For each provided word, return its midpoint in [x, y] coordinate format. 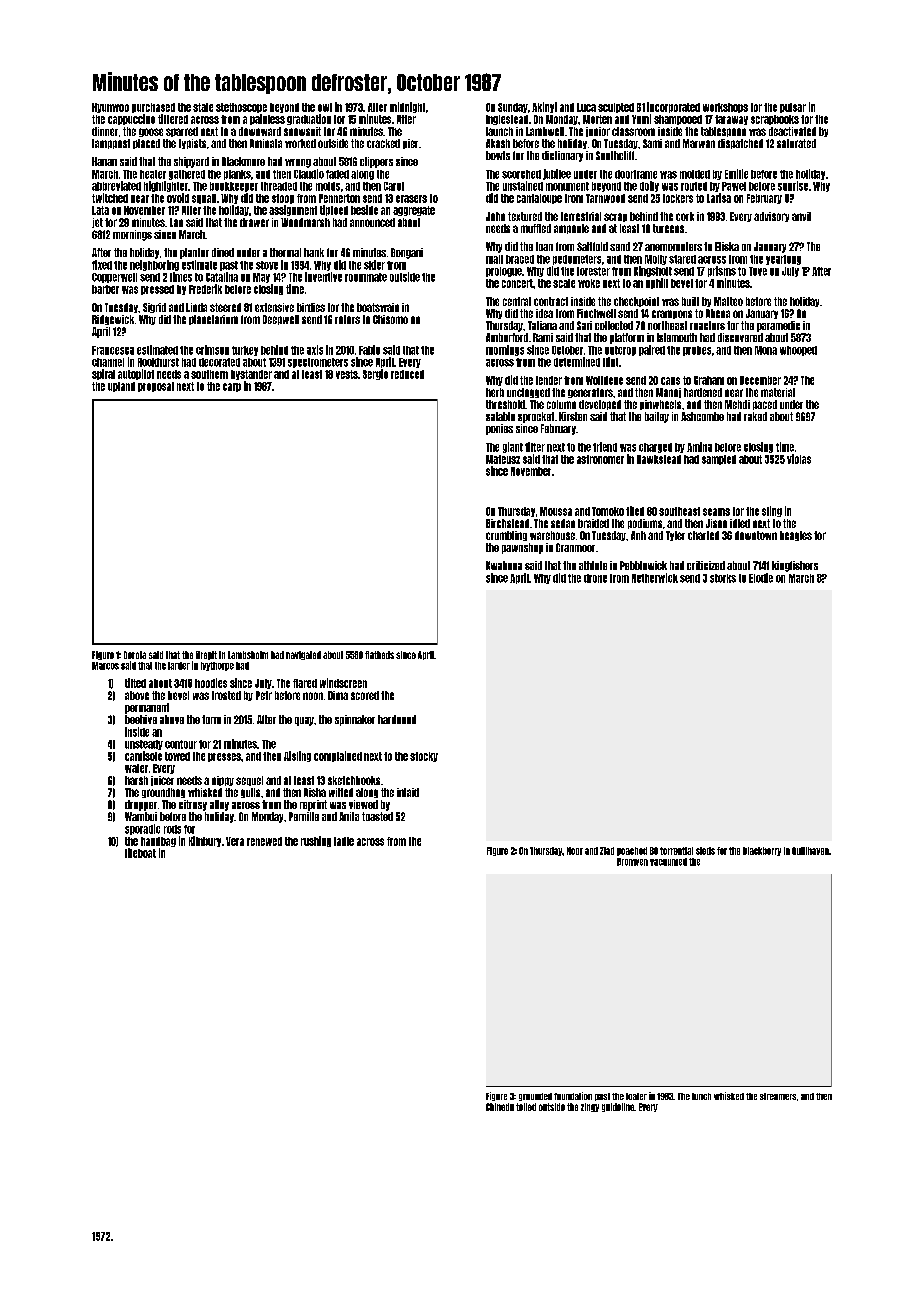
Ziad [607, 851]
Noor [575, 851]
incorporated [673, 107]
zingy [590, 1107]
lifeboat [140, 853]
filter [535, 447]
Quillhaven [810, 851]
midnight [407, 107]
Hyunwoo [110, 108]
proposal [156, 387]
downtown [756, 535]
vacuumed [668, 862]
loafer [636, 1096]
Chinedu [500, 1107]
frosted [226, 695]
